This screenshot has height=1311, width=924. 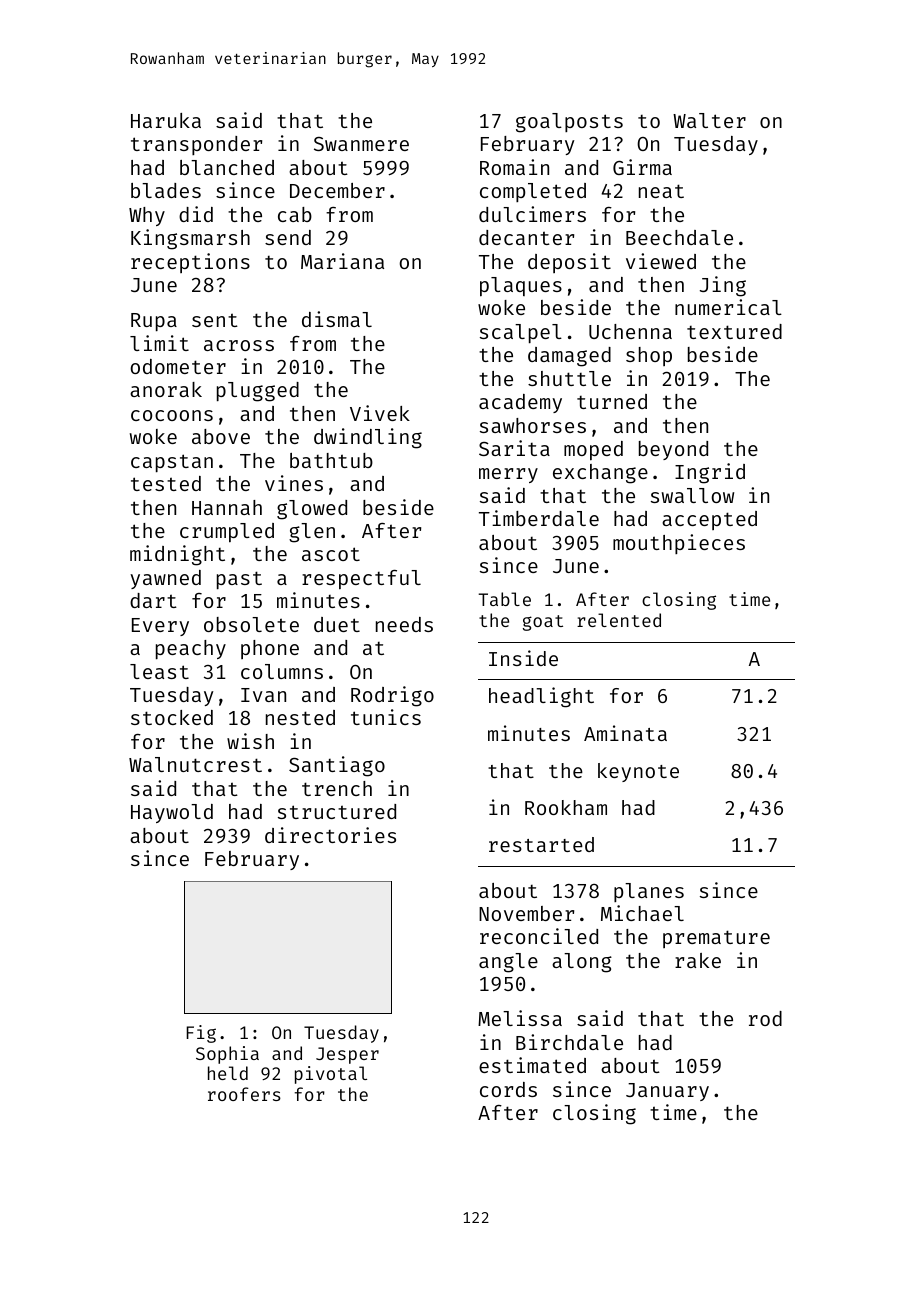 I want to click on Aminata, so click(x=625, y=733).
